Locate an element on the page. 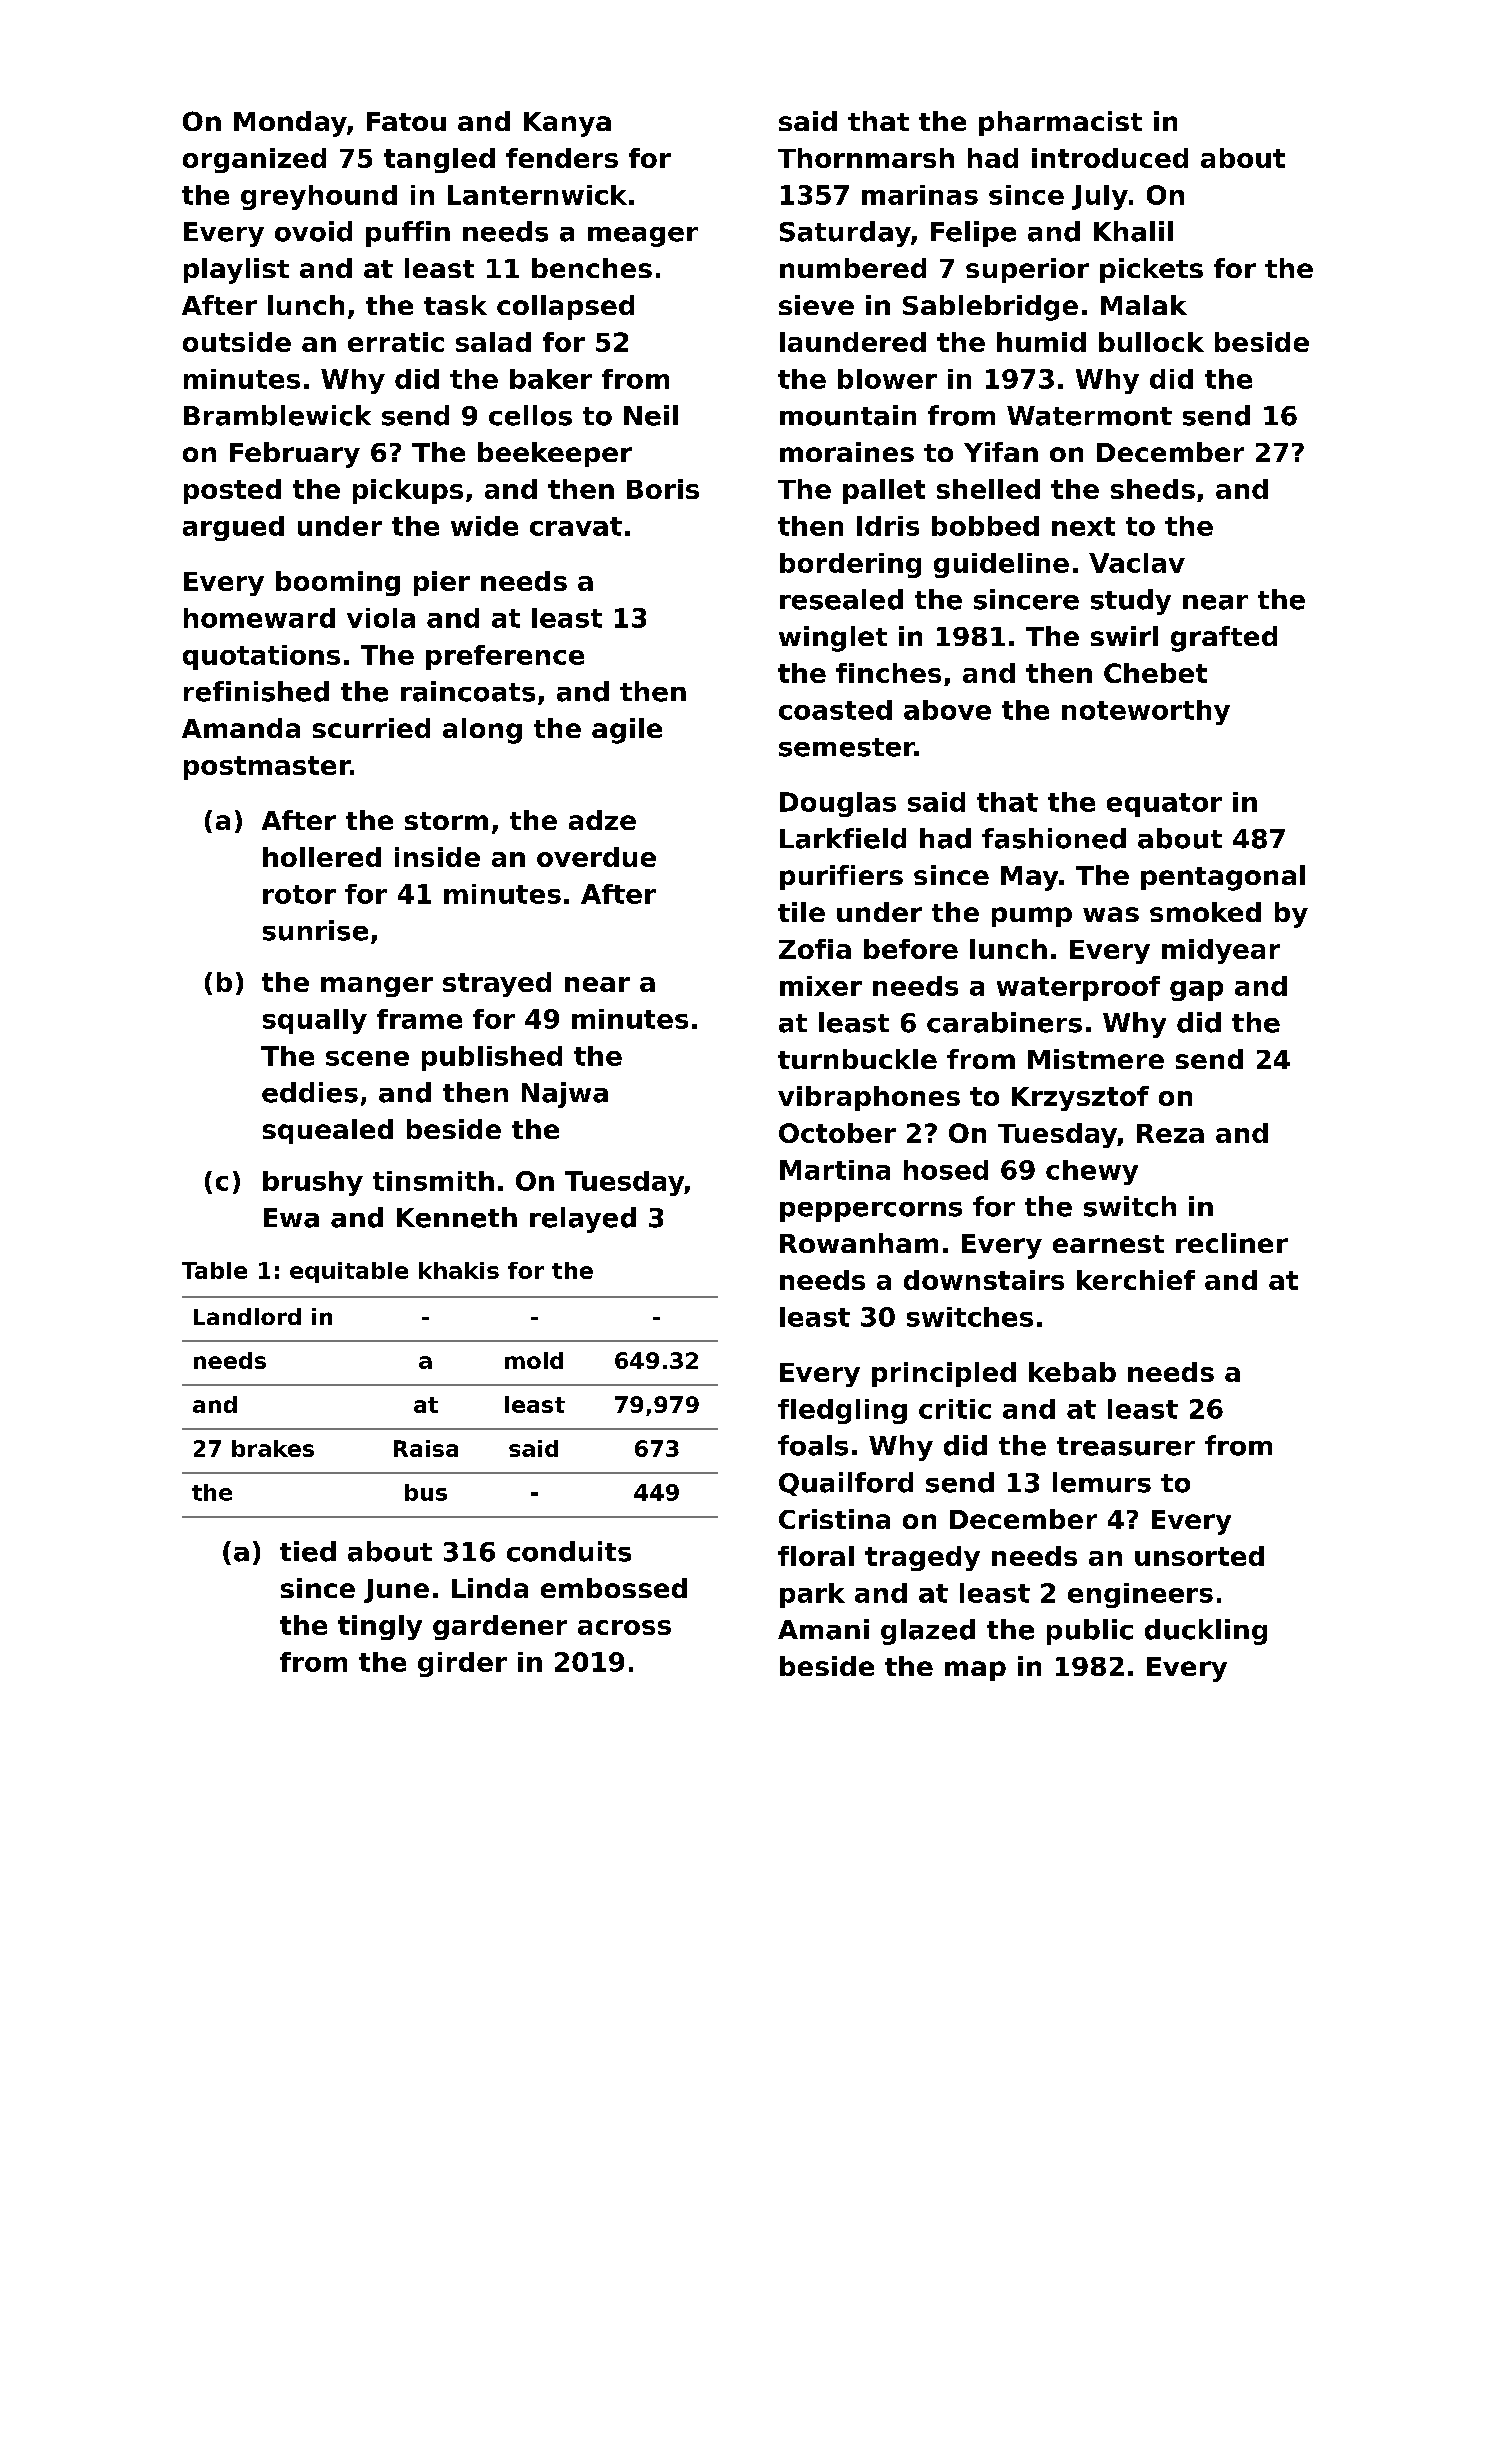  Monday is located at coordinates (290, 124).
